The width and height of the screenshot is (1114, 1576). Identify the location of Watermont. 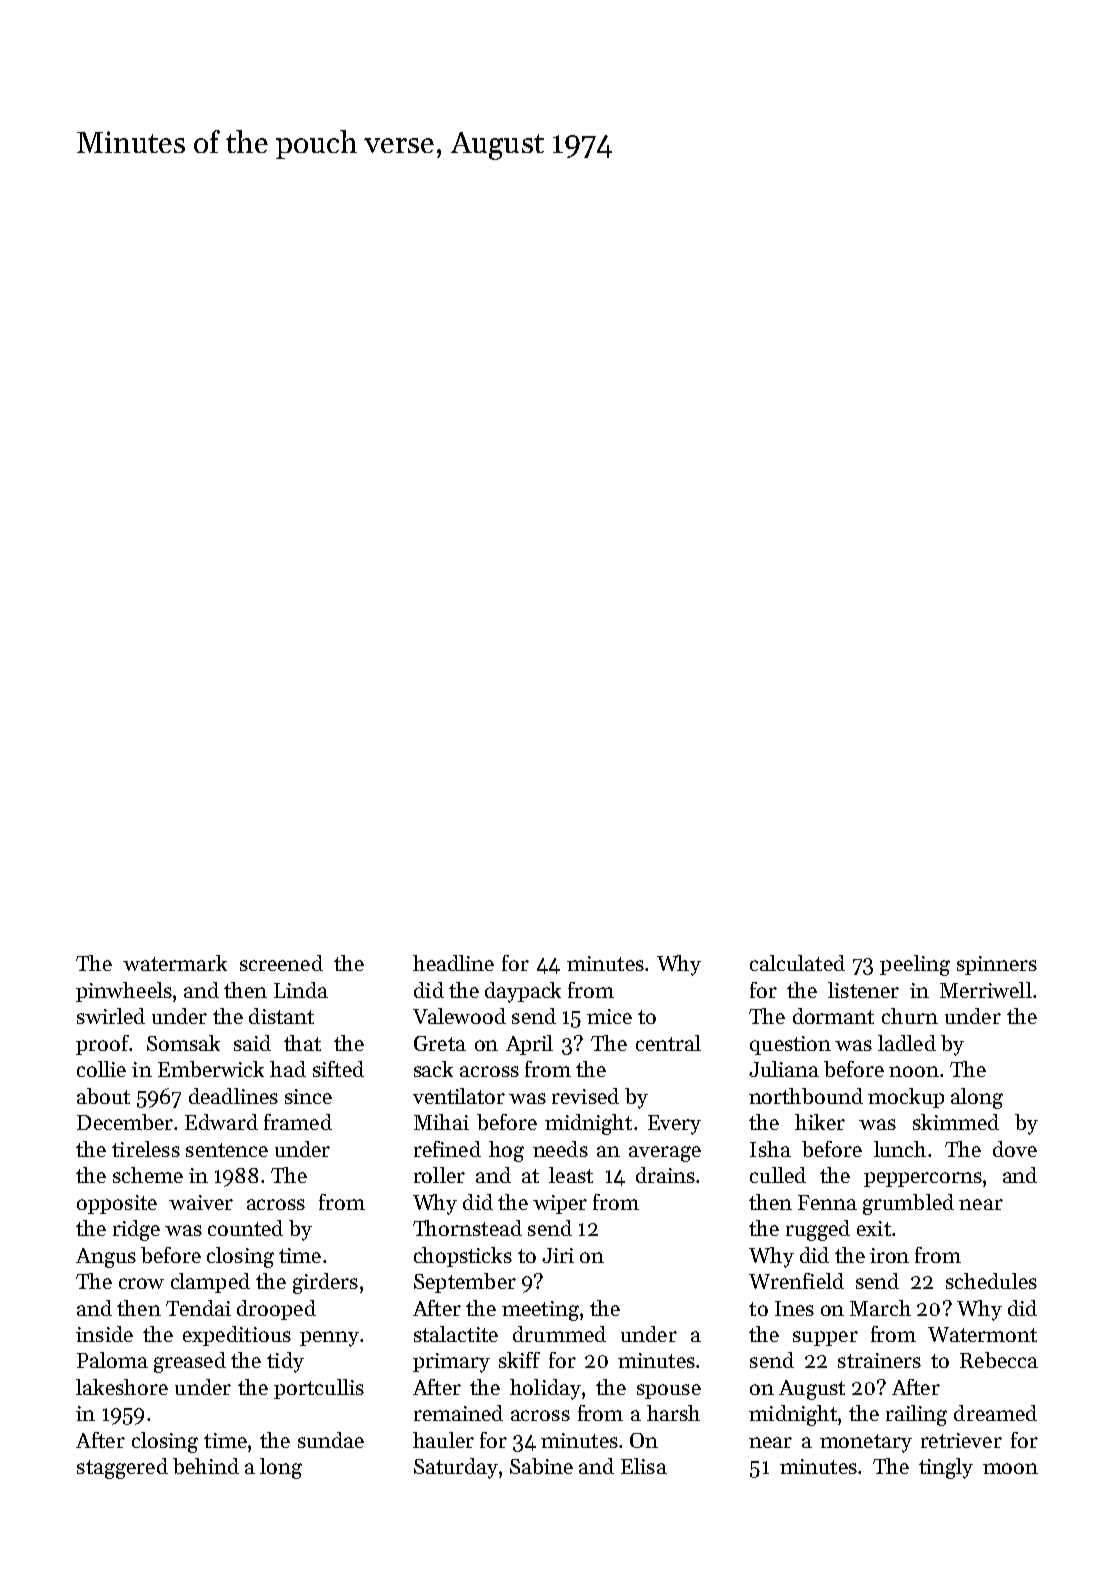
(982, 1334).
